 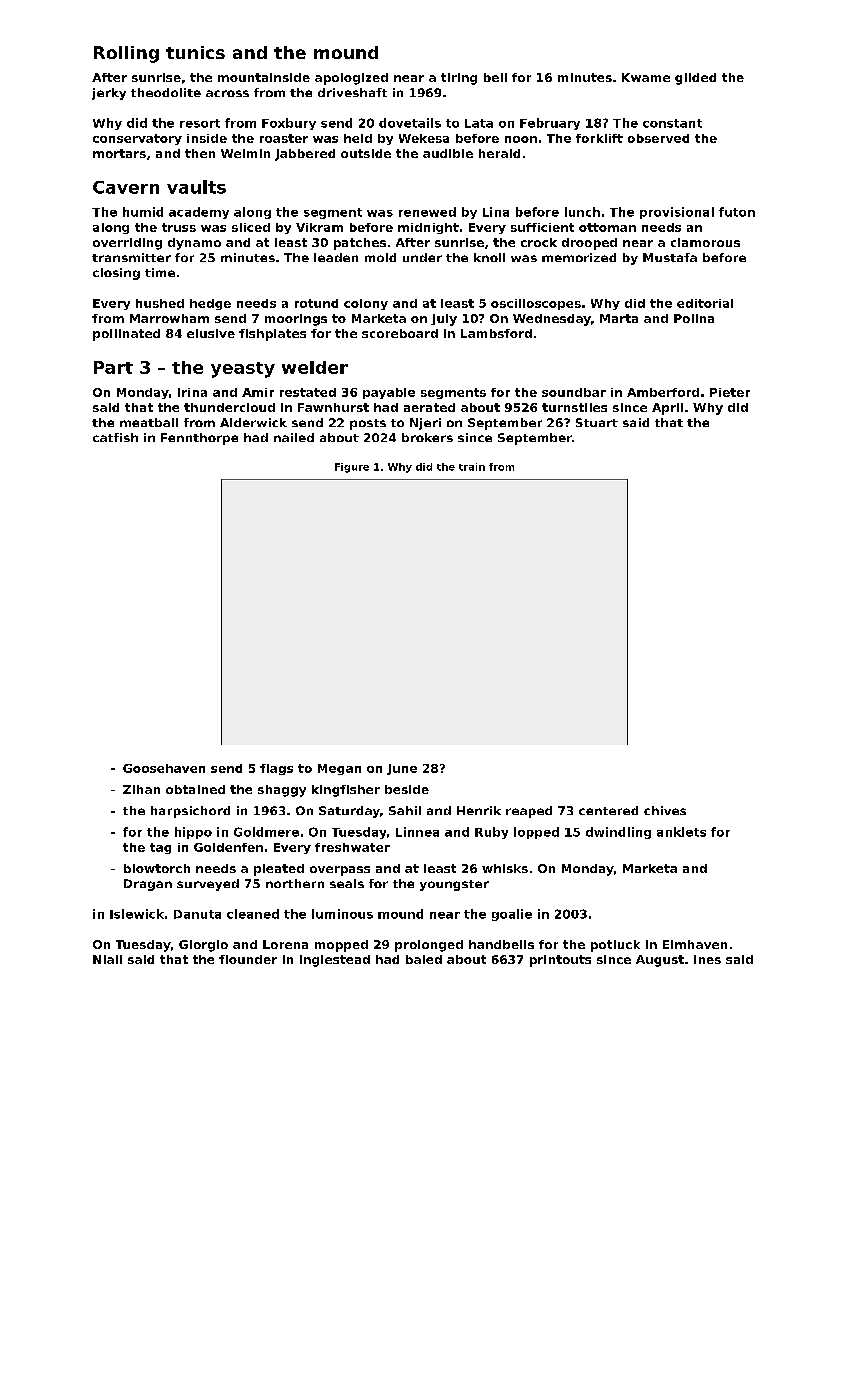 What do you see at coordinates (195, 52) in the screenshot?
I see `tunics` at bounding box center [195, 52].
